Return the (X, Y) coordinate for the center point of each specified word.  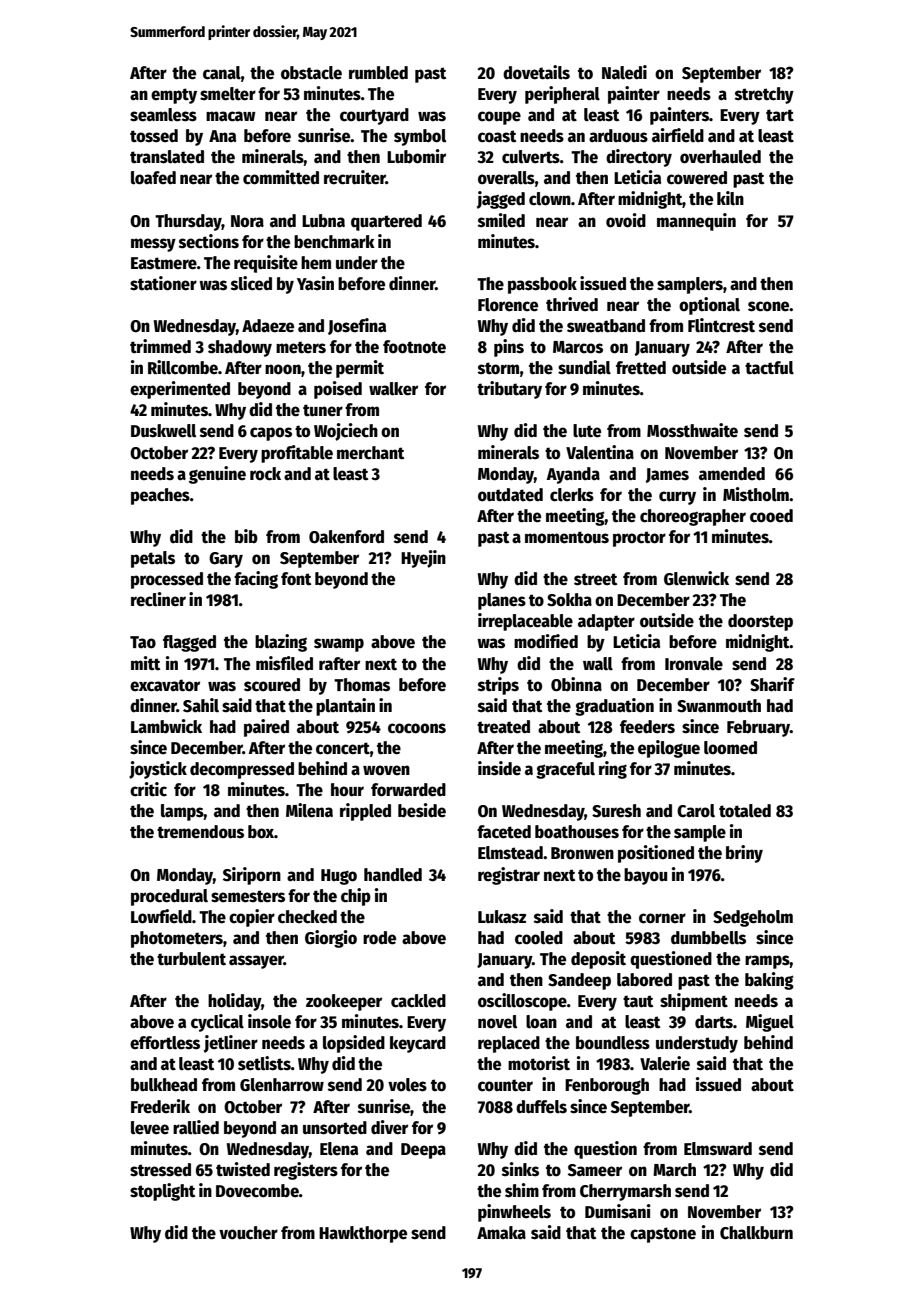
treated (503, 727)
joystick (158, 770)
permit (360, 369)
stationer (163, 283)
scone (769, 306)
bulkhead (164, 1085)
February (758, 728)
